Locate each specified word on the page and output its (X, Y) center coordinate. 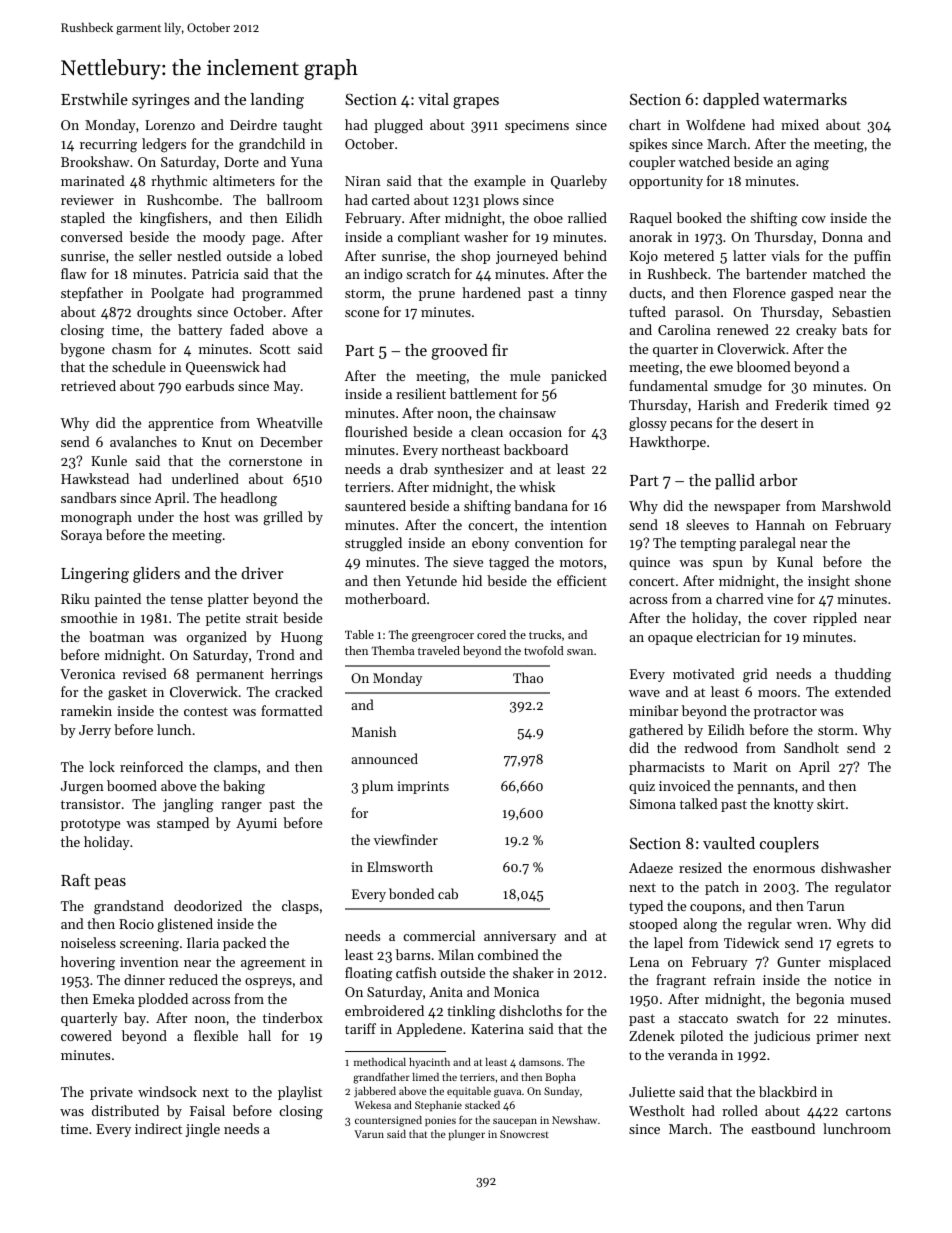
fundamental (668, 385)
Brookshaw (95, 161)
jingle (203, 1130)
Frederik (801, 404)
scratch (428, 273)
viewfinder (406, 839)
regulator (863, 888)
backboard (536, 449)
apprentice (180, 424)
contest (206, 711)
